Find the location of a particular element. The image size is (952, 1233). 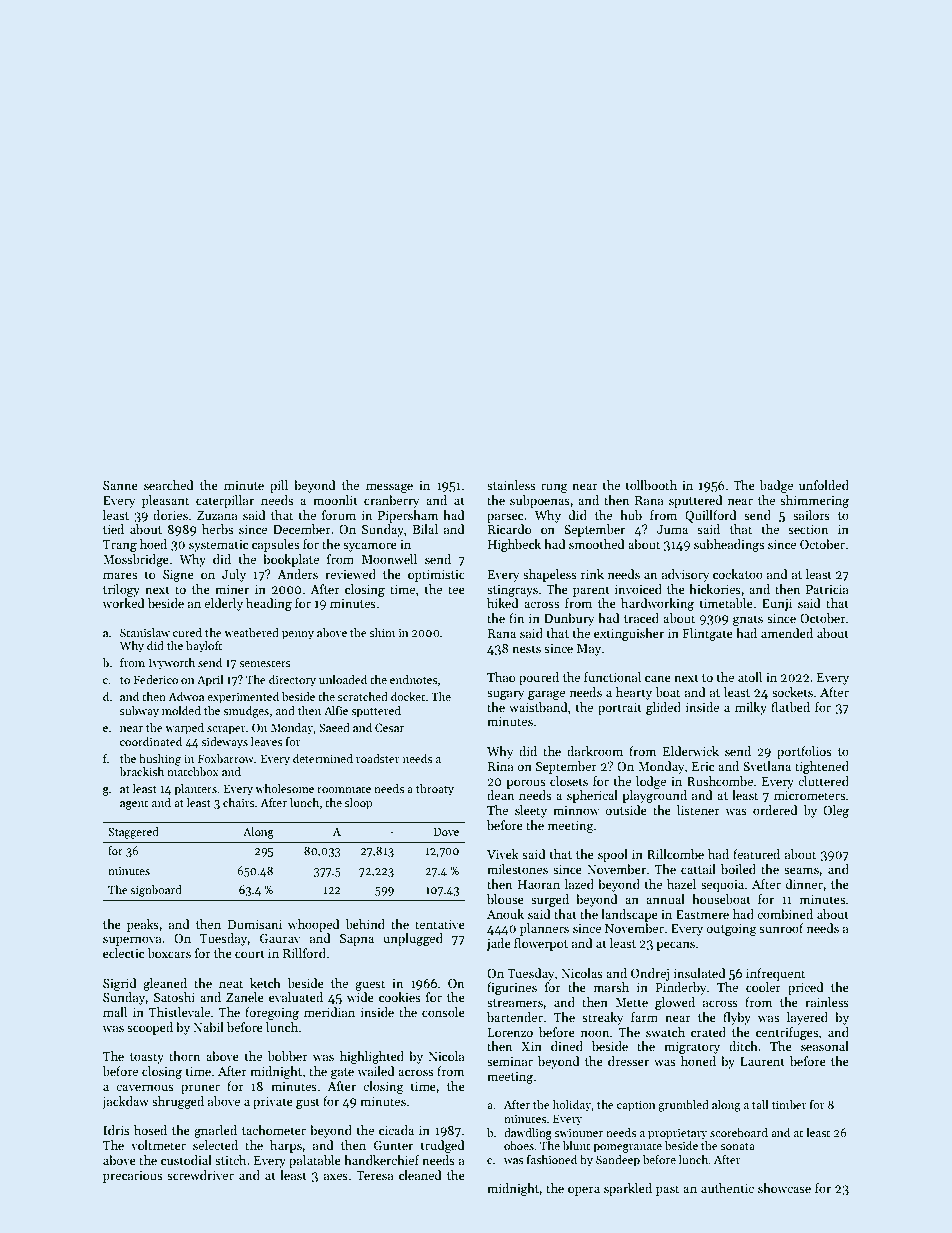

brackish is located at coordinates (141, 771).
